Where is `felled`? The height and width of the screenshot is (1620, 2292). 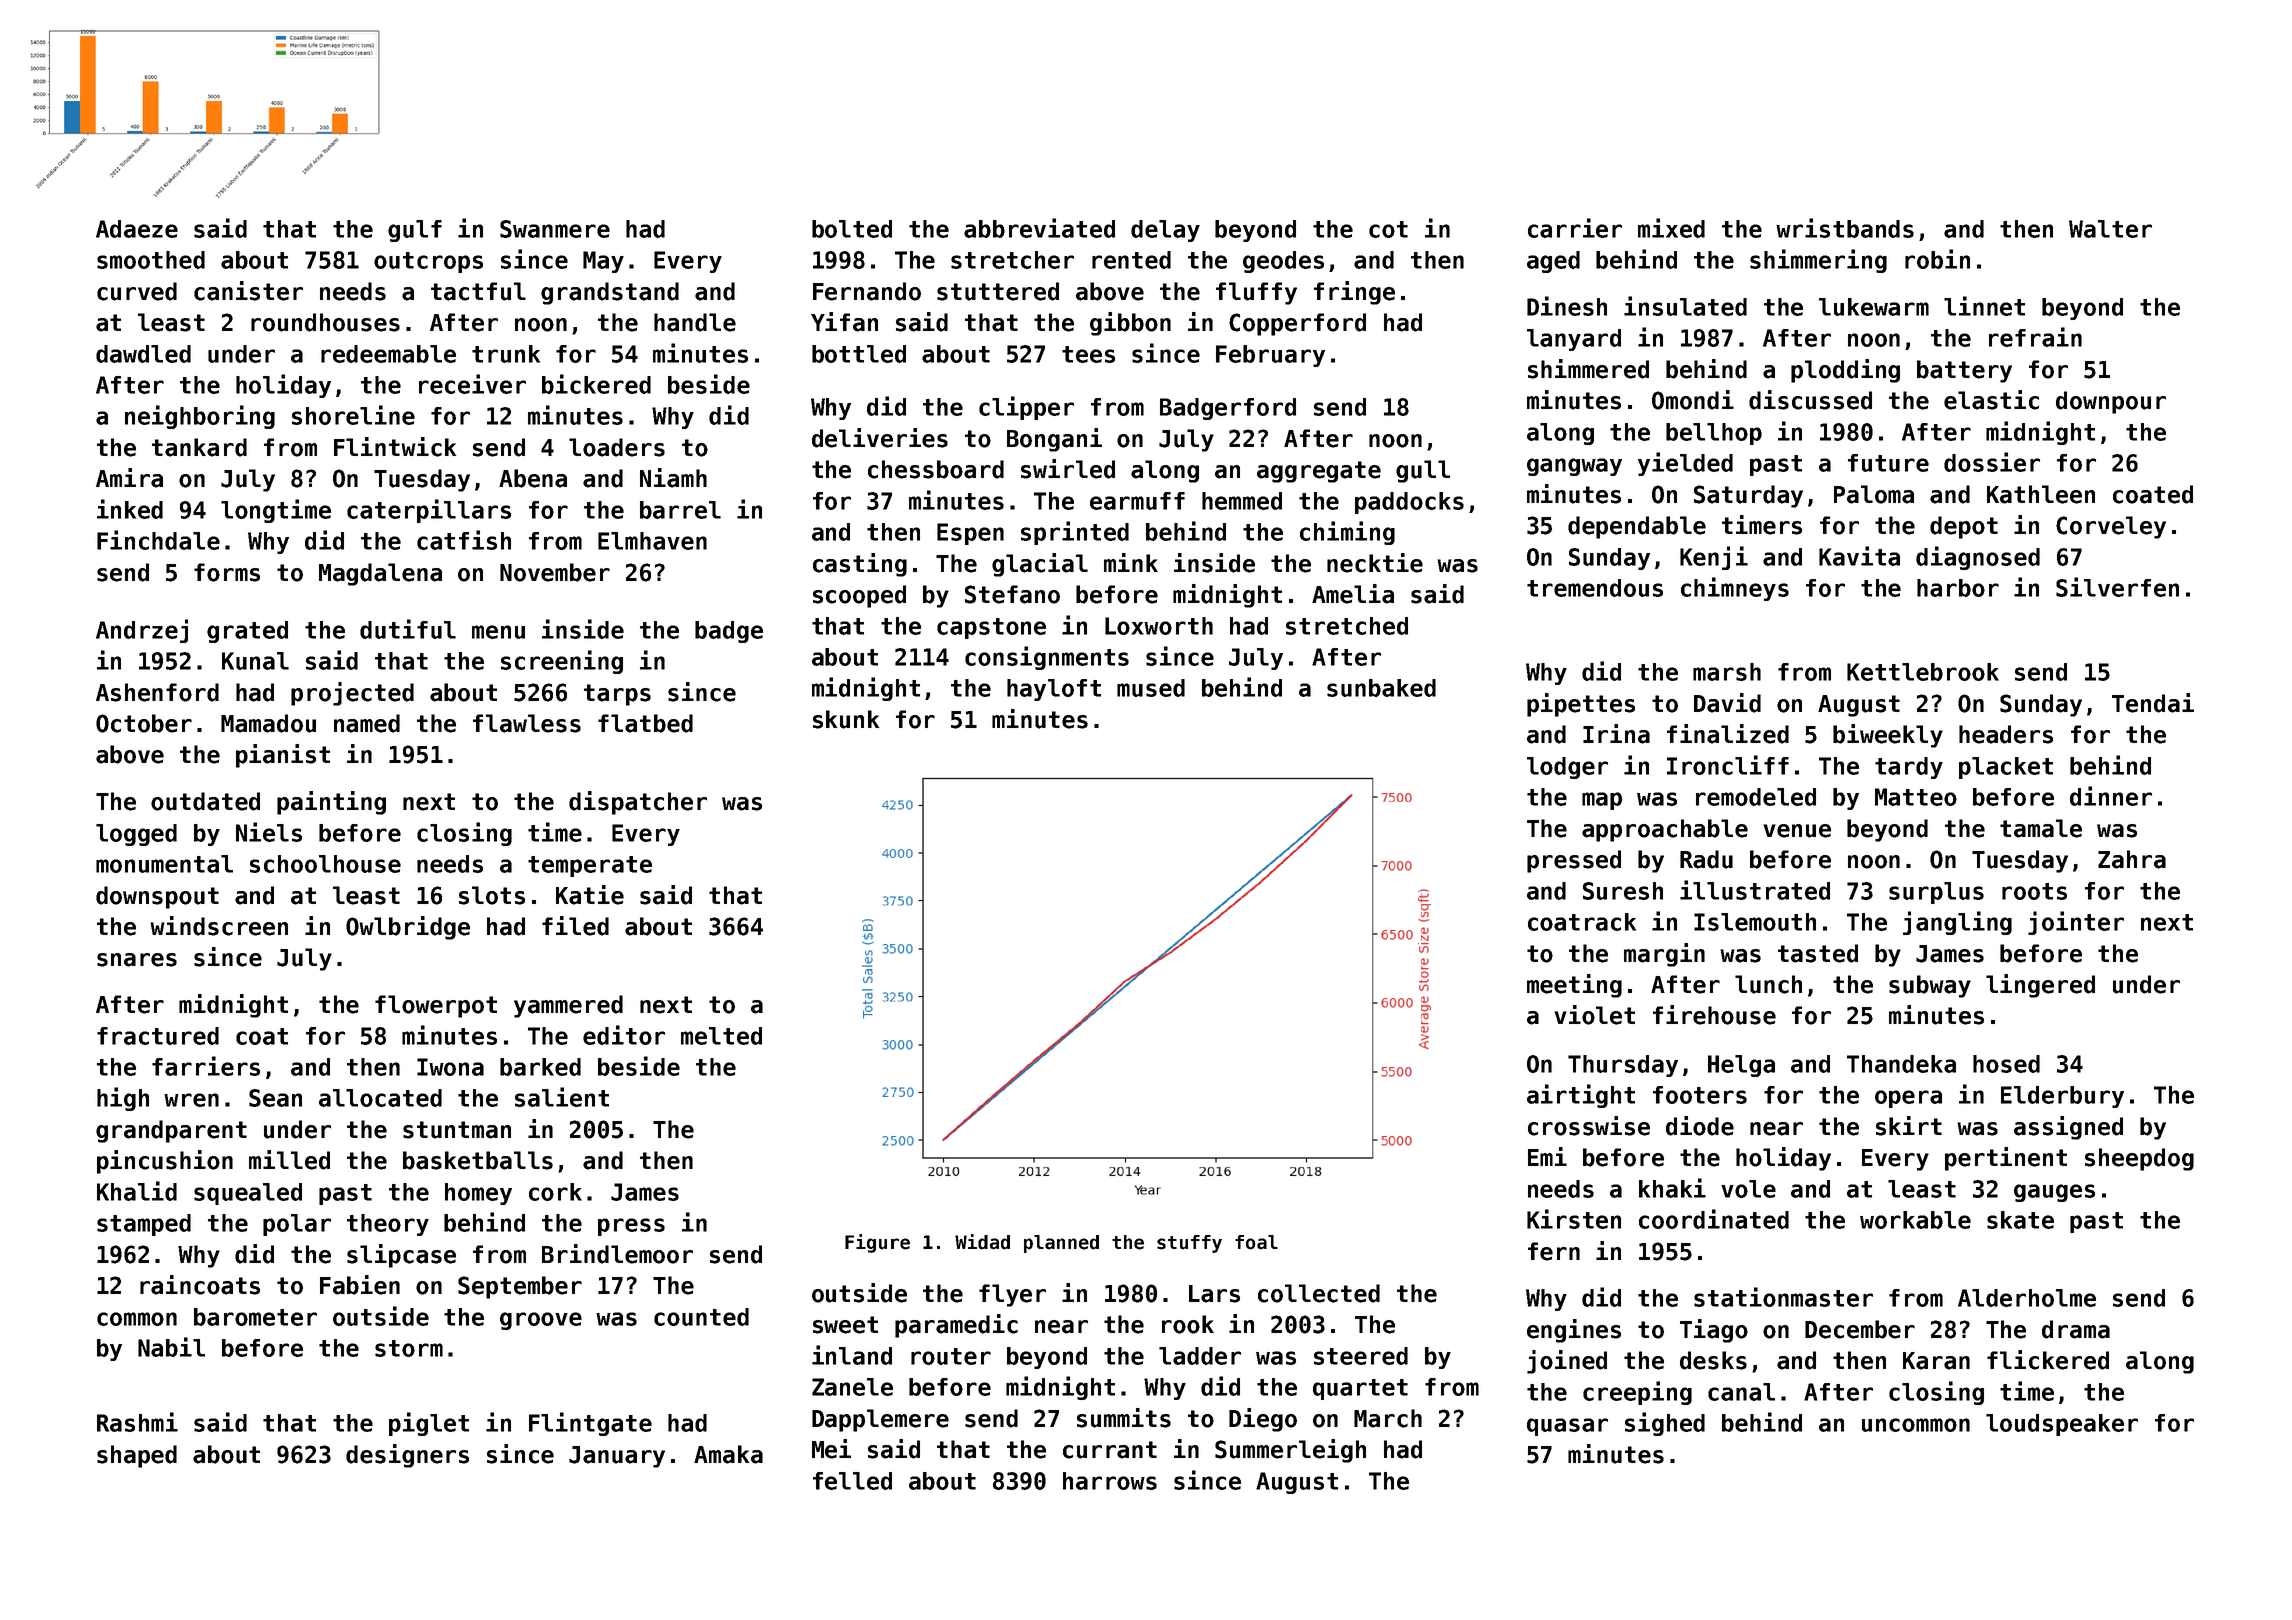
felled is located at coordinates (852, 1481).
